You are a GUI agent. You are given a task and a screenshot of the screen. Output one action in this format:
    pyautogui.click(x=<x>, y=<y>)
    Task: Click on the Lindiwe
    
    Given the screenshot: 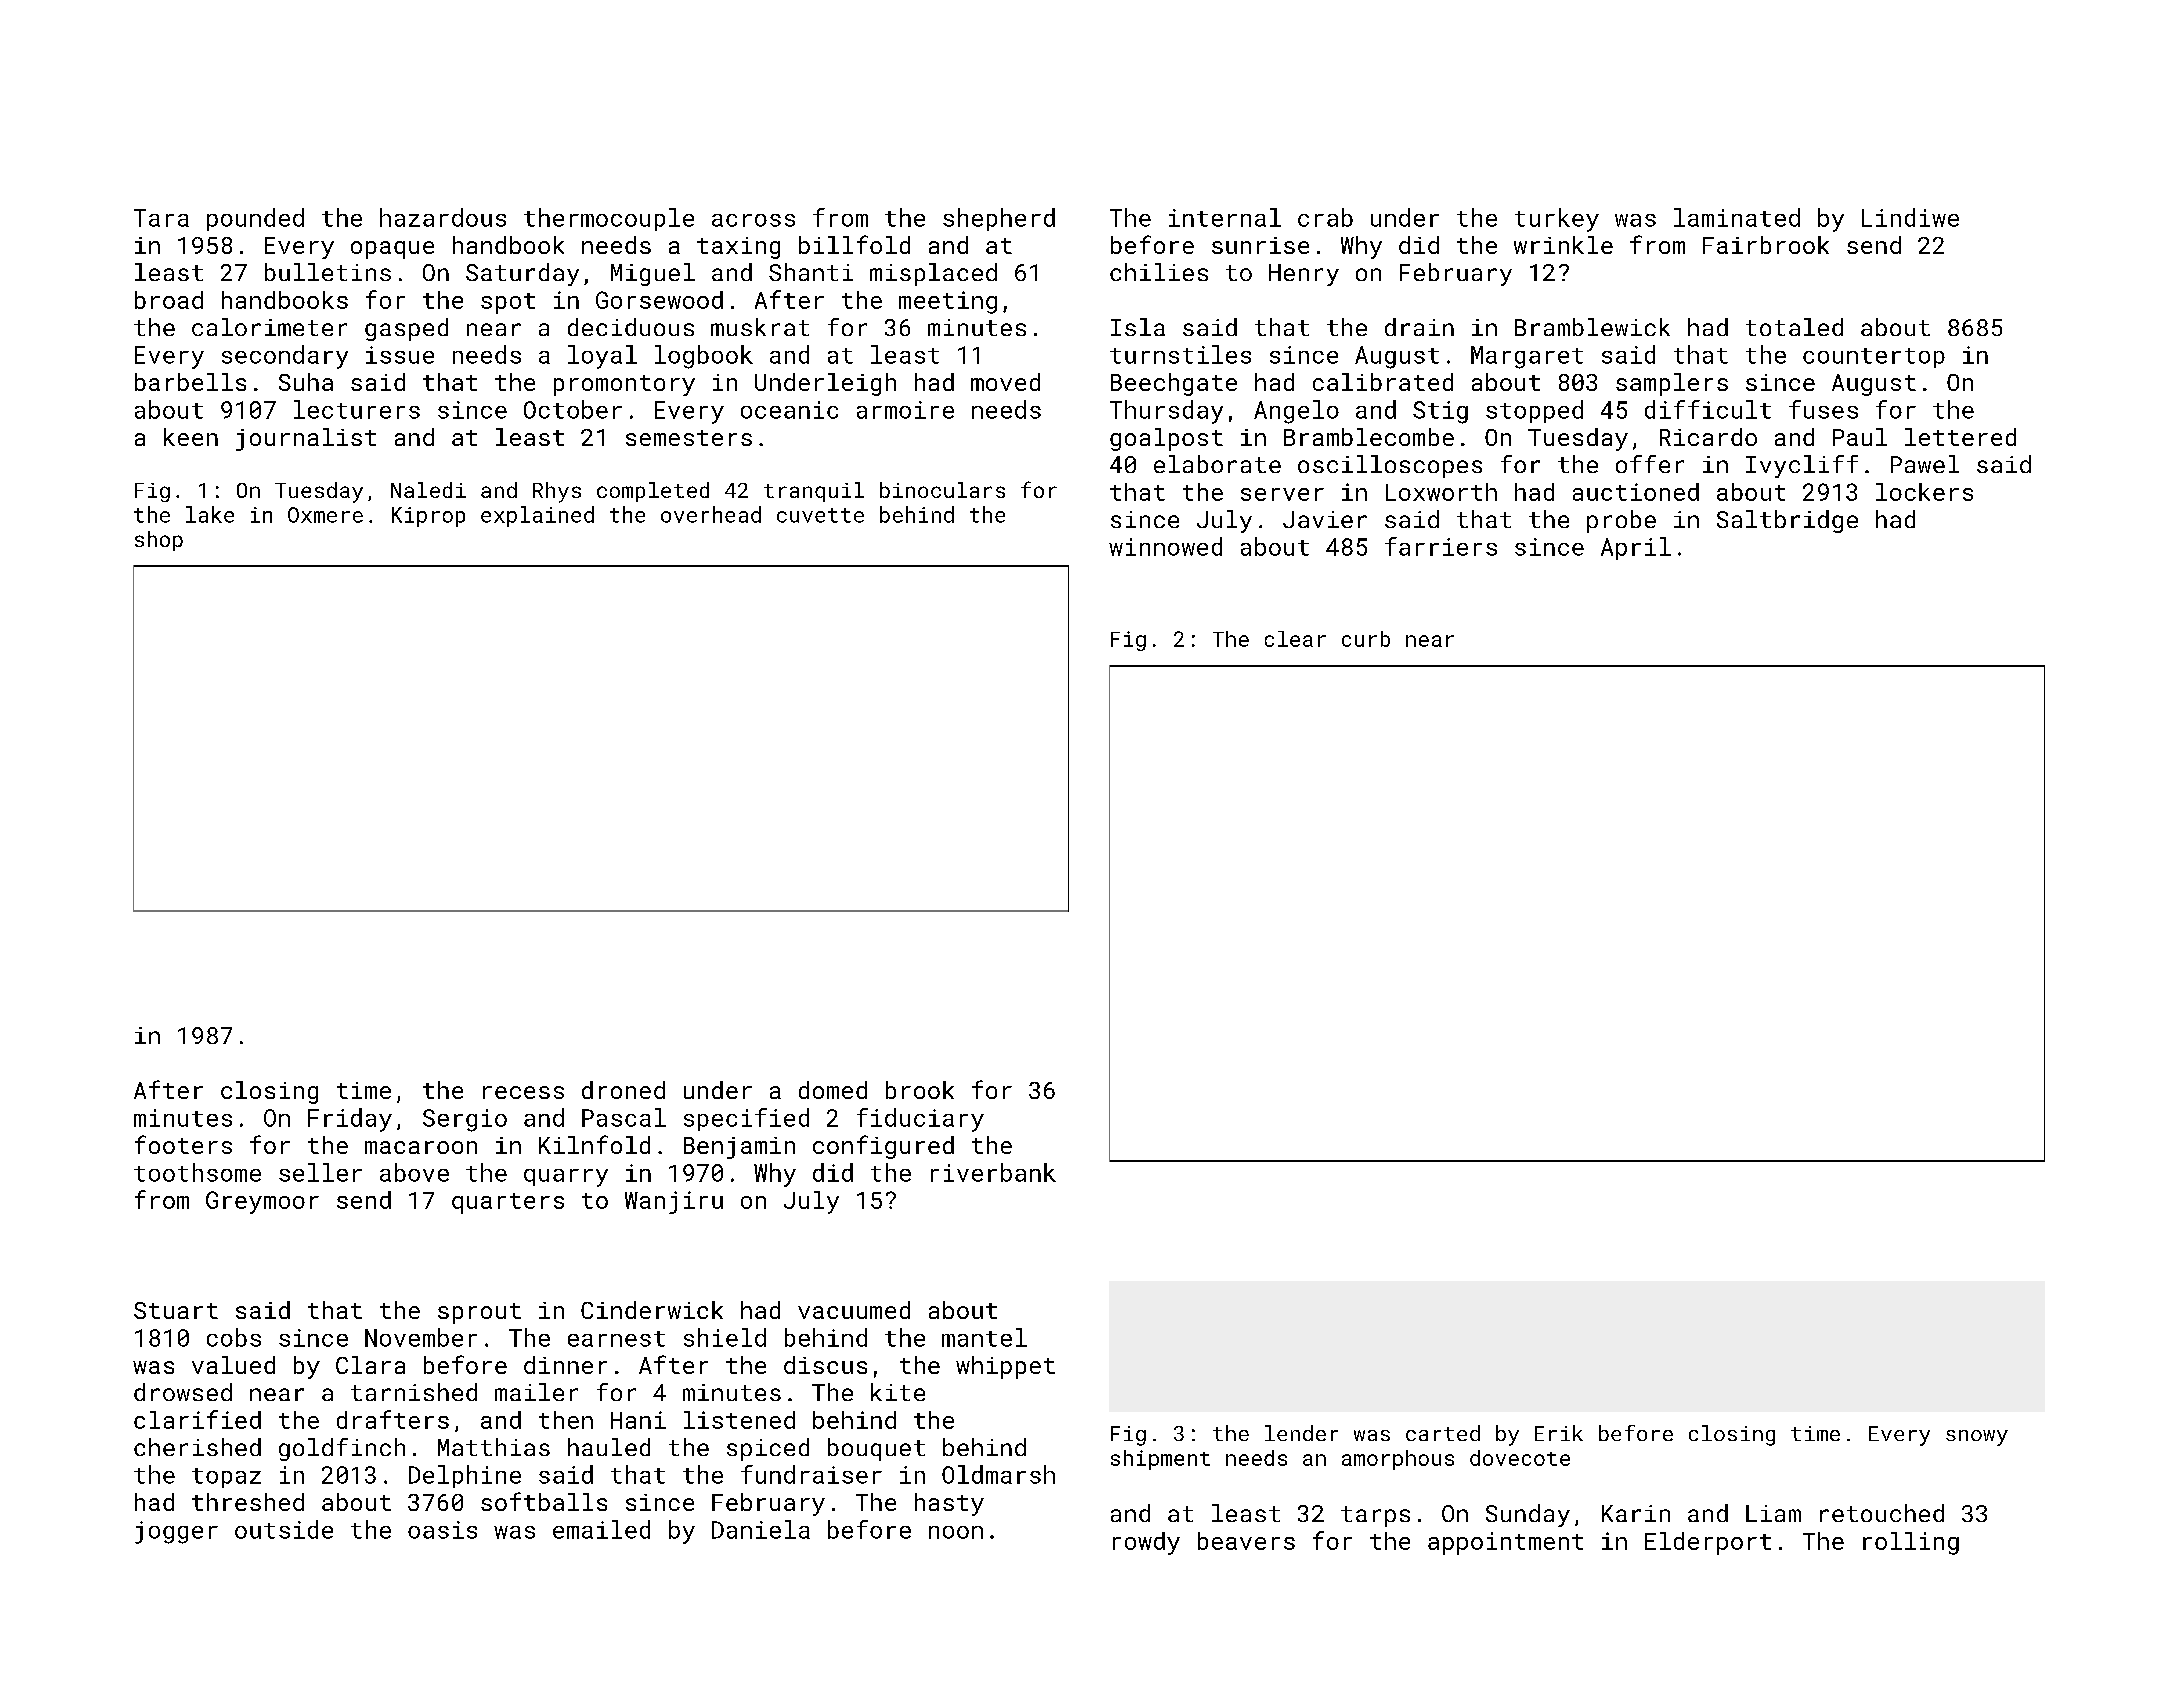 What is the action you would take?
    pyautogui.click(x=1910, y=217)
